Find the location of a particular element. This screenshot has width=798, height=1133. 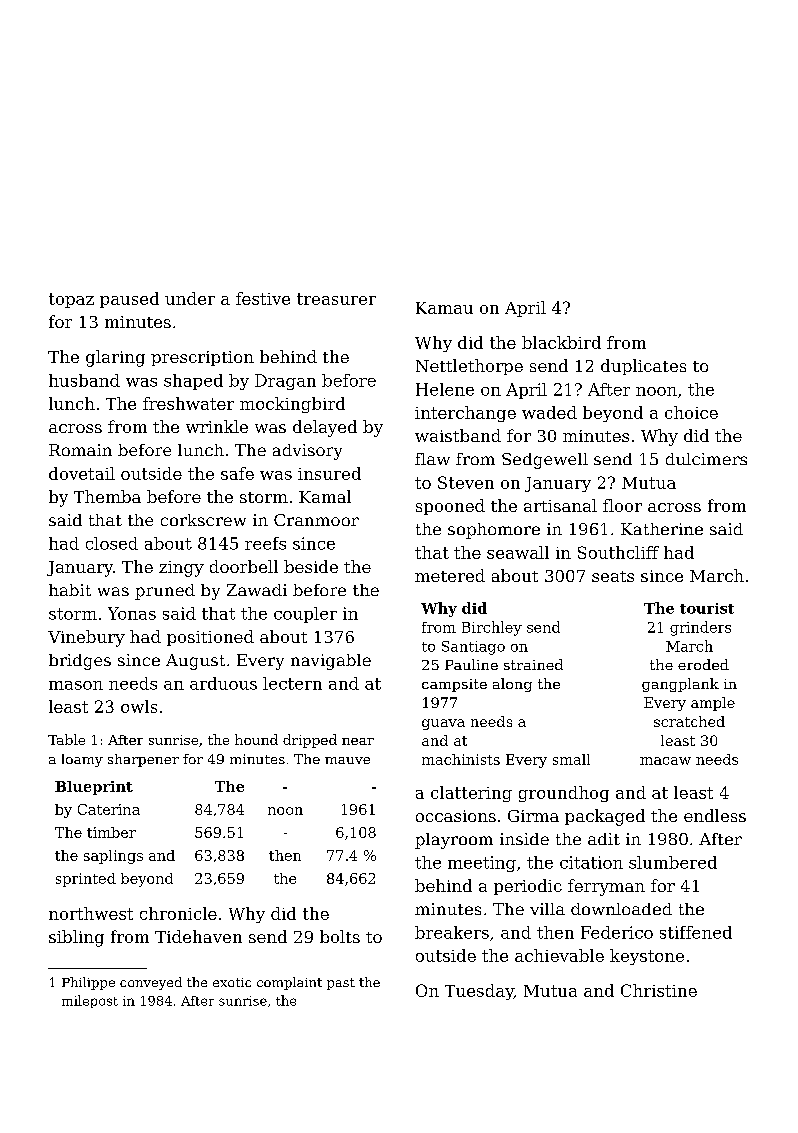

campsite is located at coordinates (454, 685).
